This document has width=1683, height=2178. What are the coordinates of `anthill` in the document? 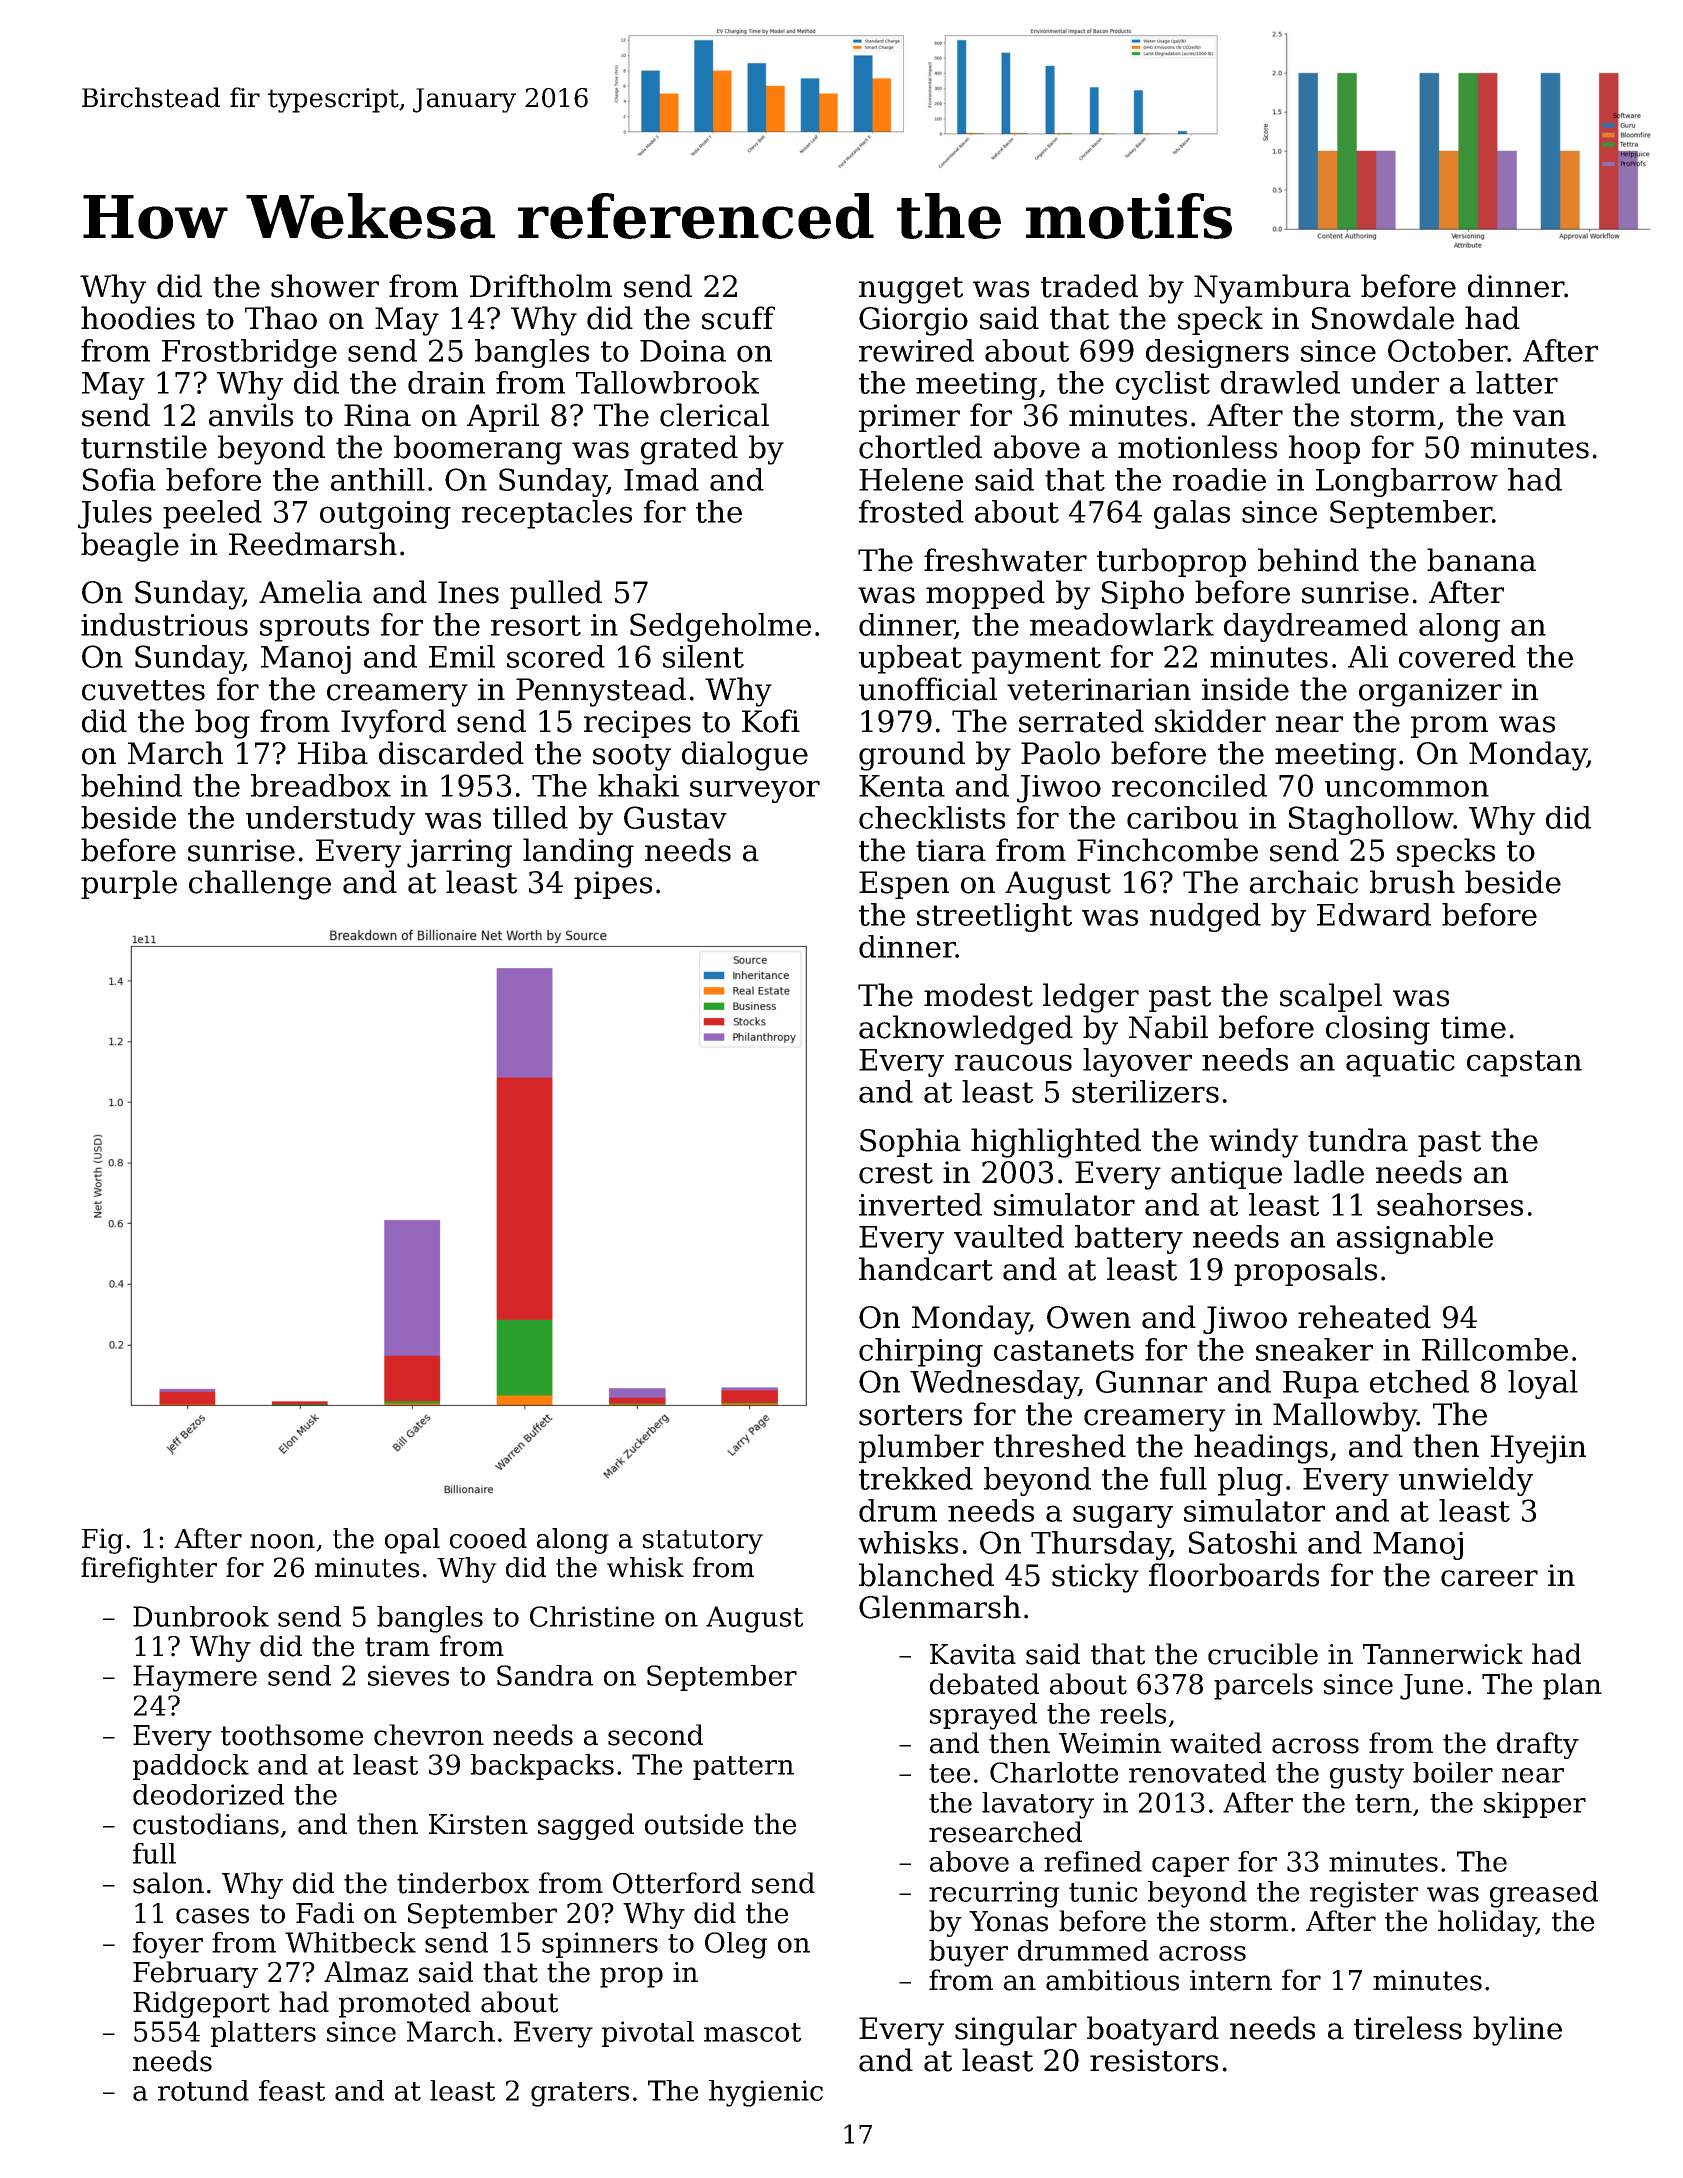 It's located at (378, 479).
